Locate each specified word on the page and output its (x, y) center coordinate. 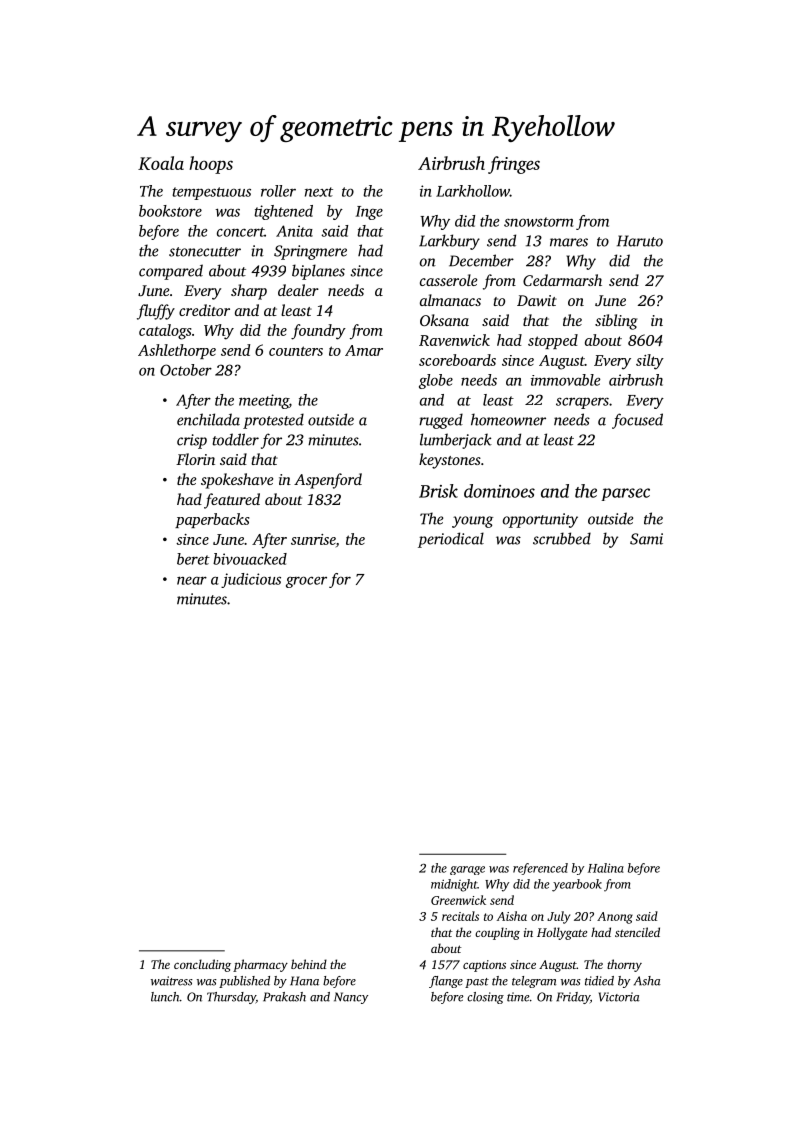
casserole (448, 280)
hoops (211, 165)
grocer (306, 582)
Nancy (351, 998)
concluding (202, 965)
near (192, 580)
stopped (553, 341)
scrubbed (562, 538)
